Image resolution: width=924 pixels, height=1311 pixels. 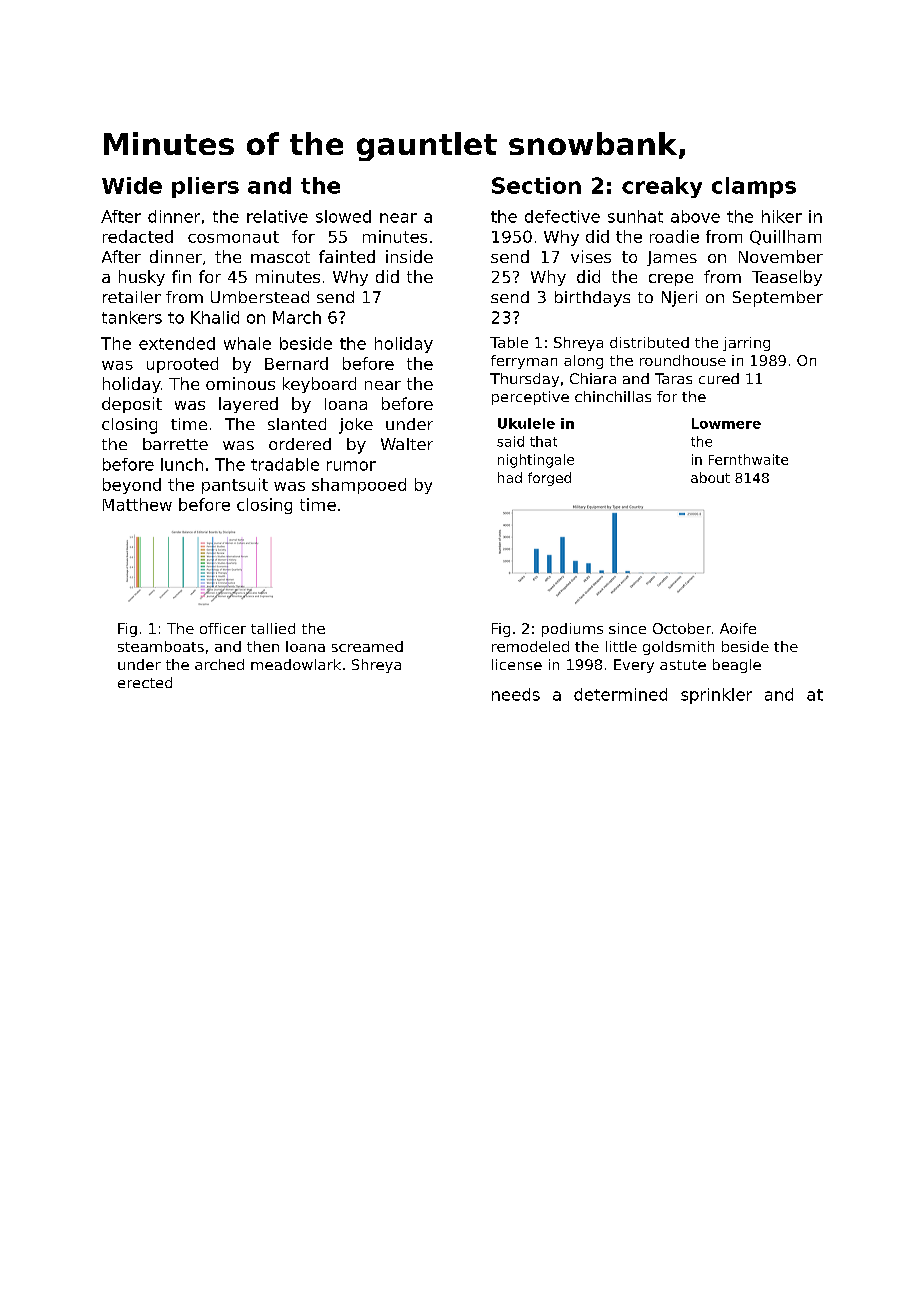 I want to click on cured, so click(x=719, y=378).
